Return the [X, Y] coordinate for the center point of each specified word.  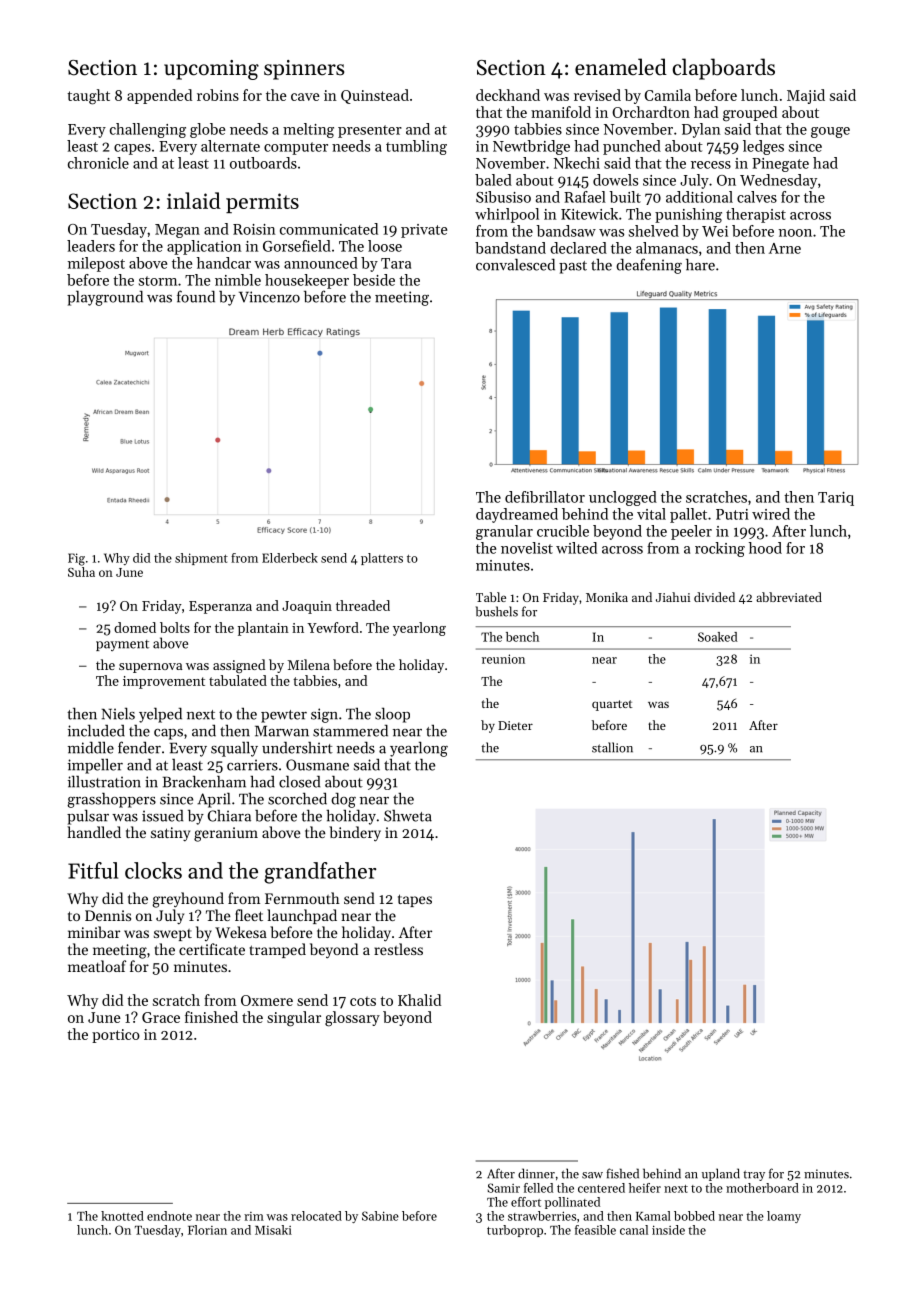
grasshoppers [111, 800]
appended [159, 96]
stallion [612, 747]
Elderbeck [290, 558]
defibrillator [545, 497]
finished [211, 1017]
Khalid [419, 1000]
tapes [415, 900]
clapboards [723, 69]
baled [493, 180]
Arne [785, 248]
